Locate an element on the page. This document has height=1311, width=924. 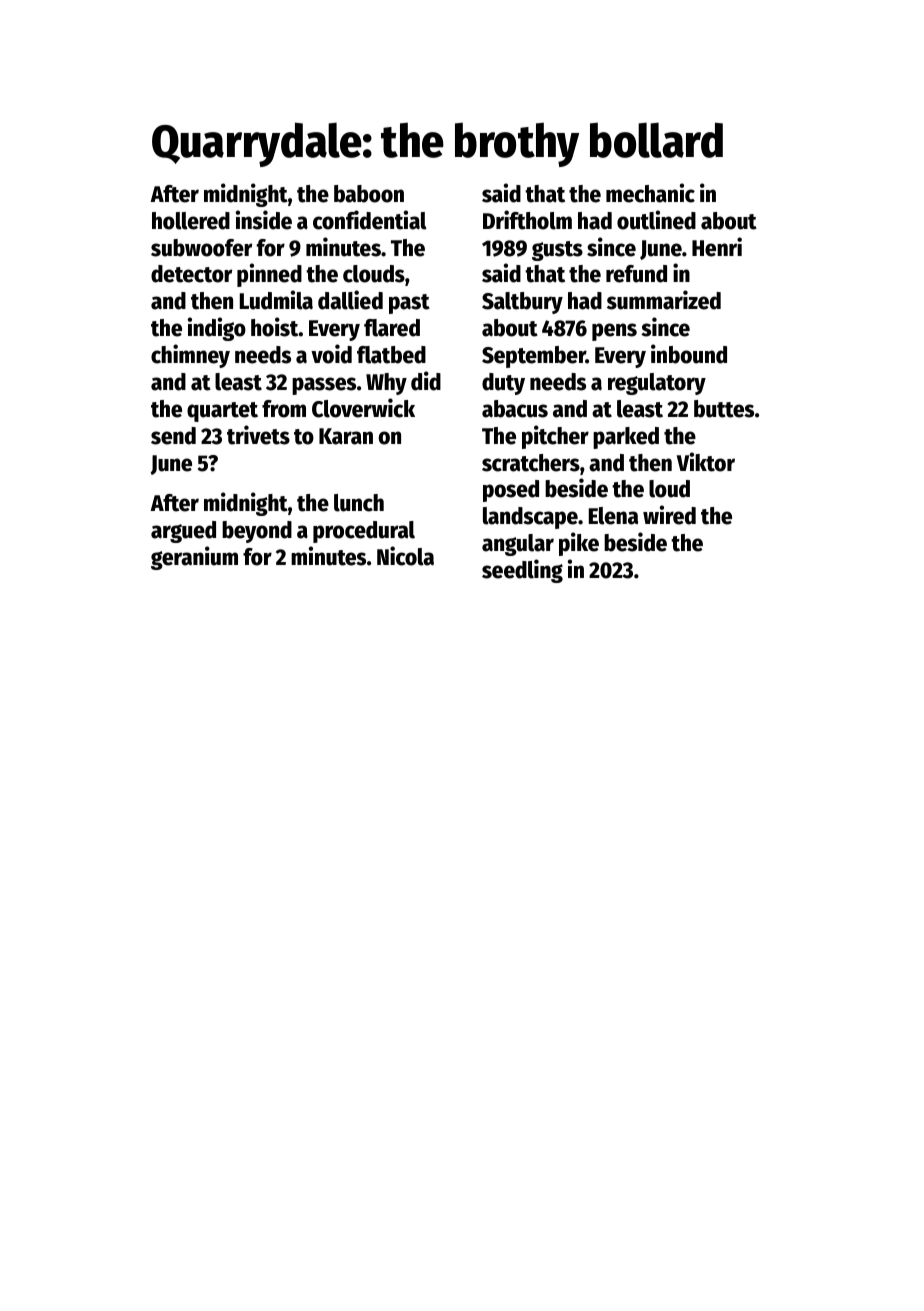
pike is located at coordinates (579, 544).
